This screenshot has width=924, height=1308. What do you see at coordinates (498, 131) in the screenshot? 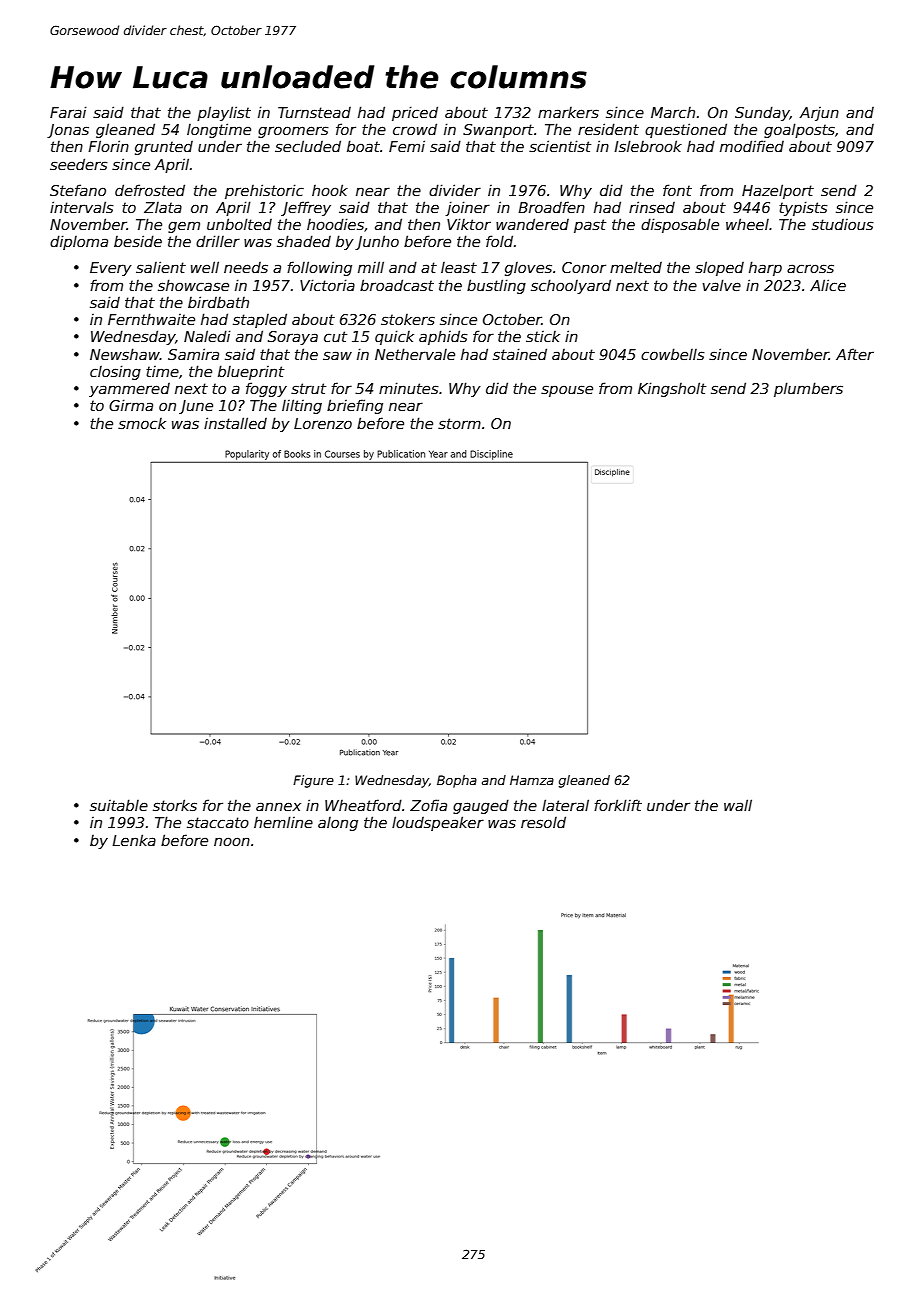
I see `Swanport` at bounding box center [498, 131].
